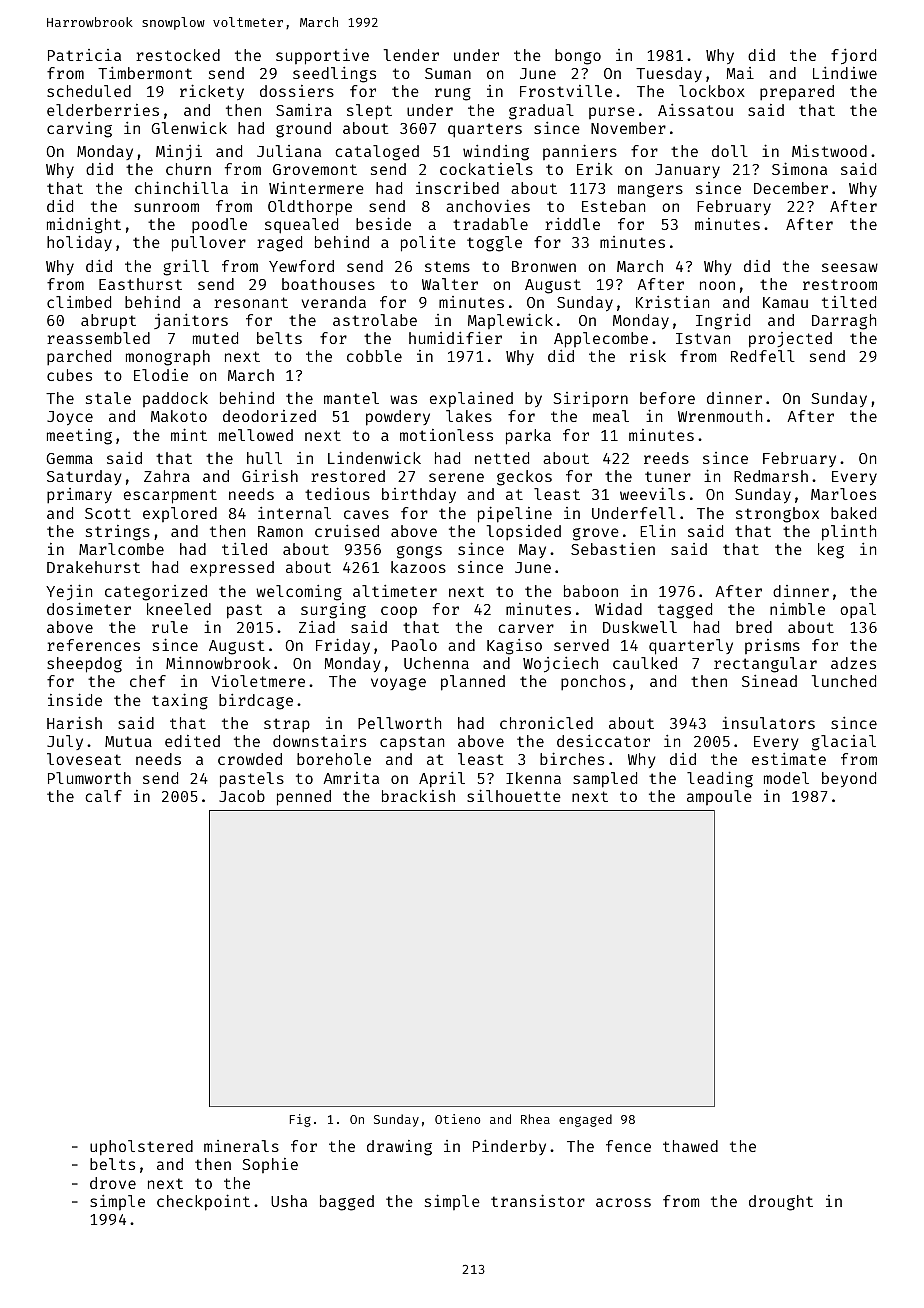 The image size is (924, 1308). I want to click on mangers, so click(650, 191).
